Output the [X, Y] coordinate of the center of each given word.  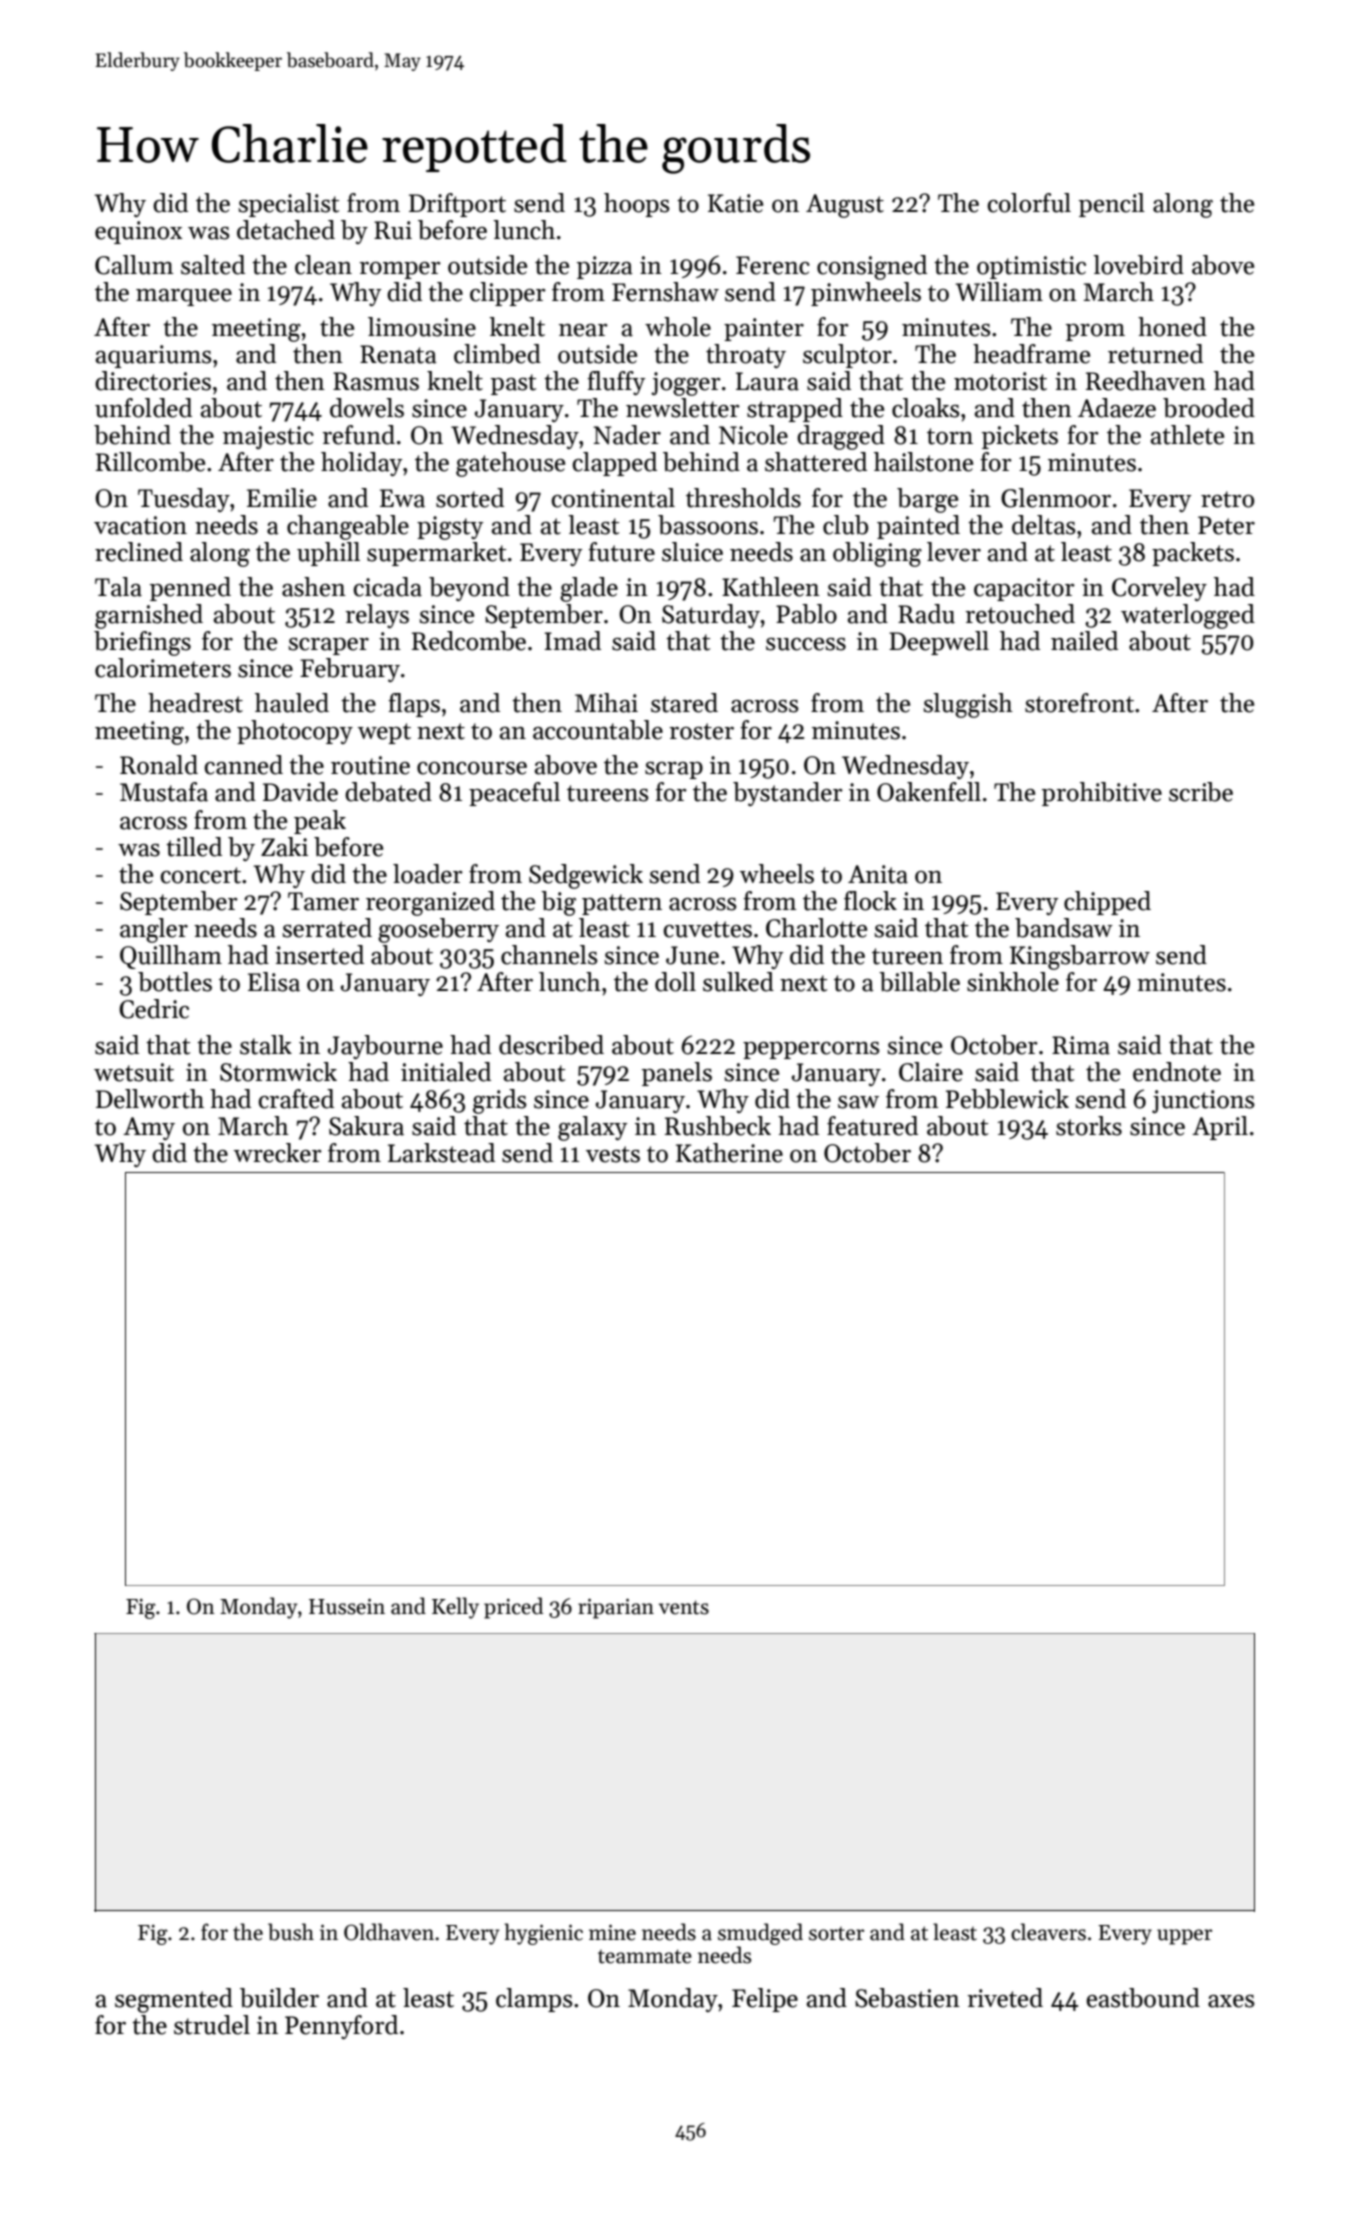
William [999, 292]
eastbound [1143, 1998]
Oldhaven [389, 1932]
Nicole [753, 435]
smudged [760, 1934]
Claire [931, 1072]
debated [388, 792]
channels [549, 955]
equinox [138, 232]
